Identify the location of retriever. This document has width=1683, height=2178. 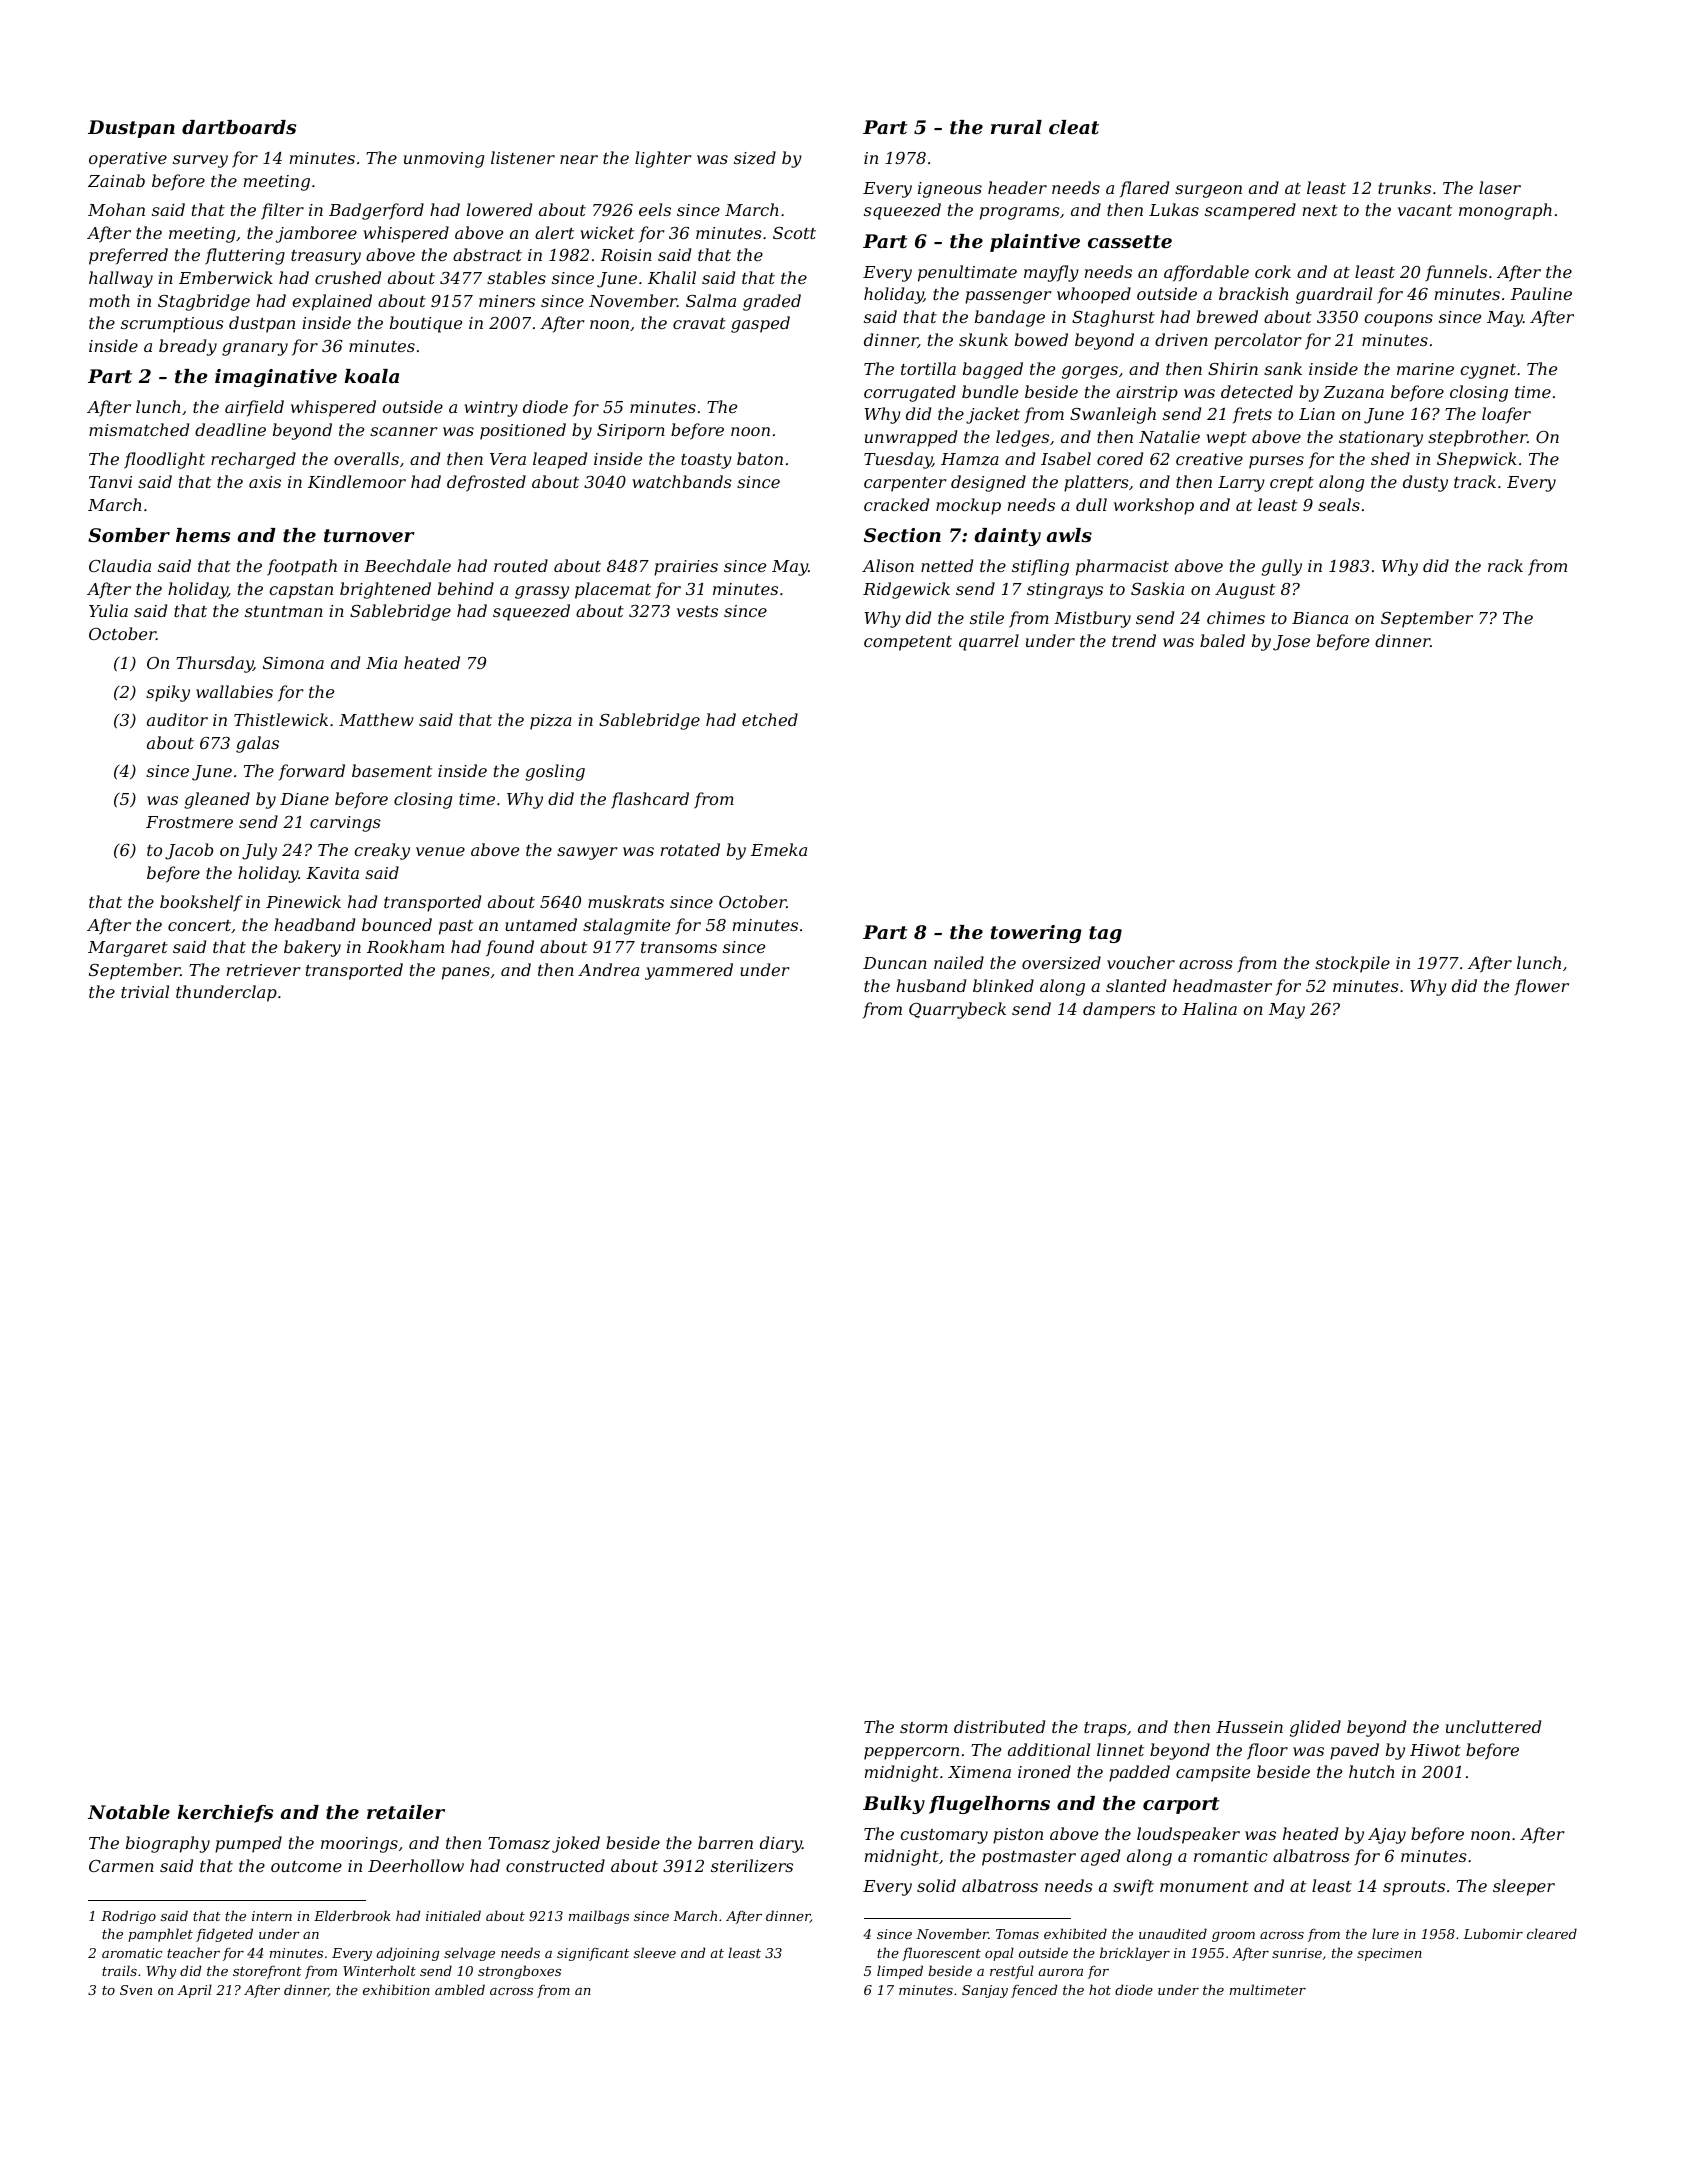
(263, 970).
